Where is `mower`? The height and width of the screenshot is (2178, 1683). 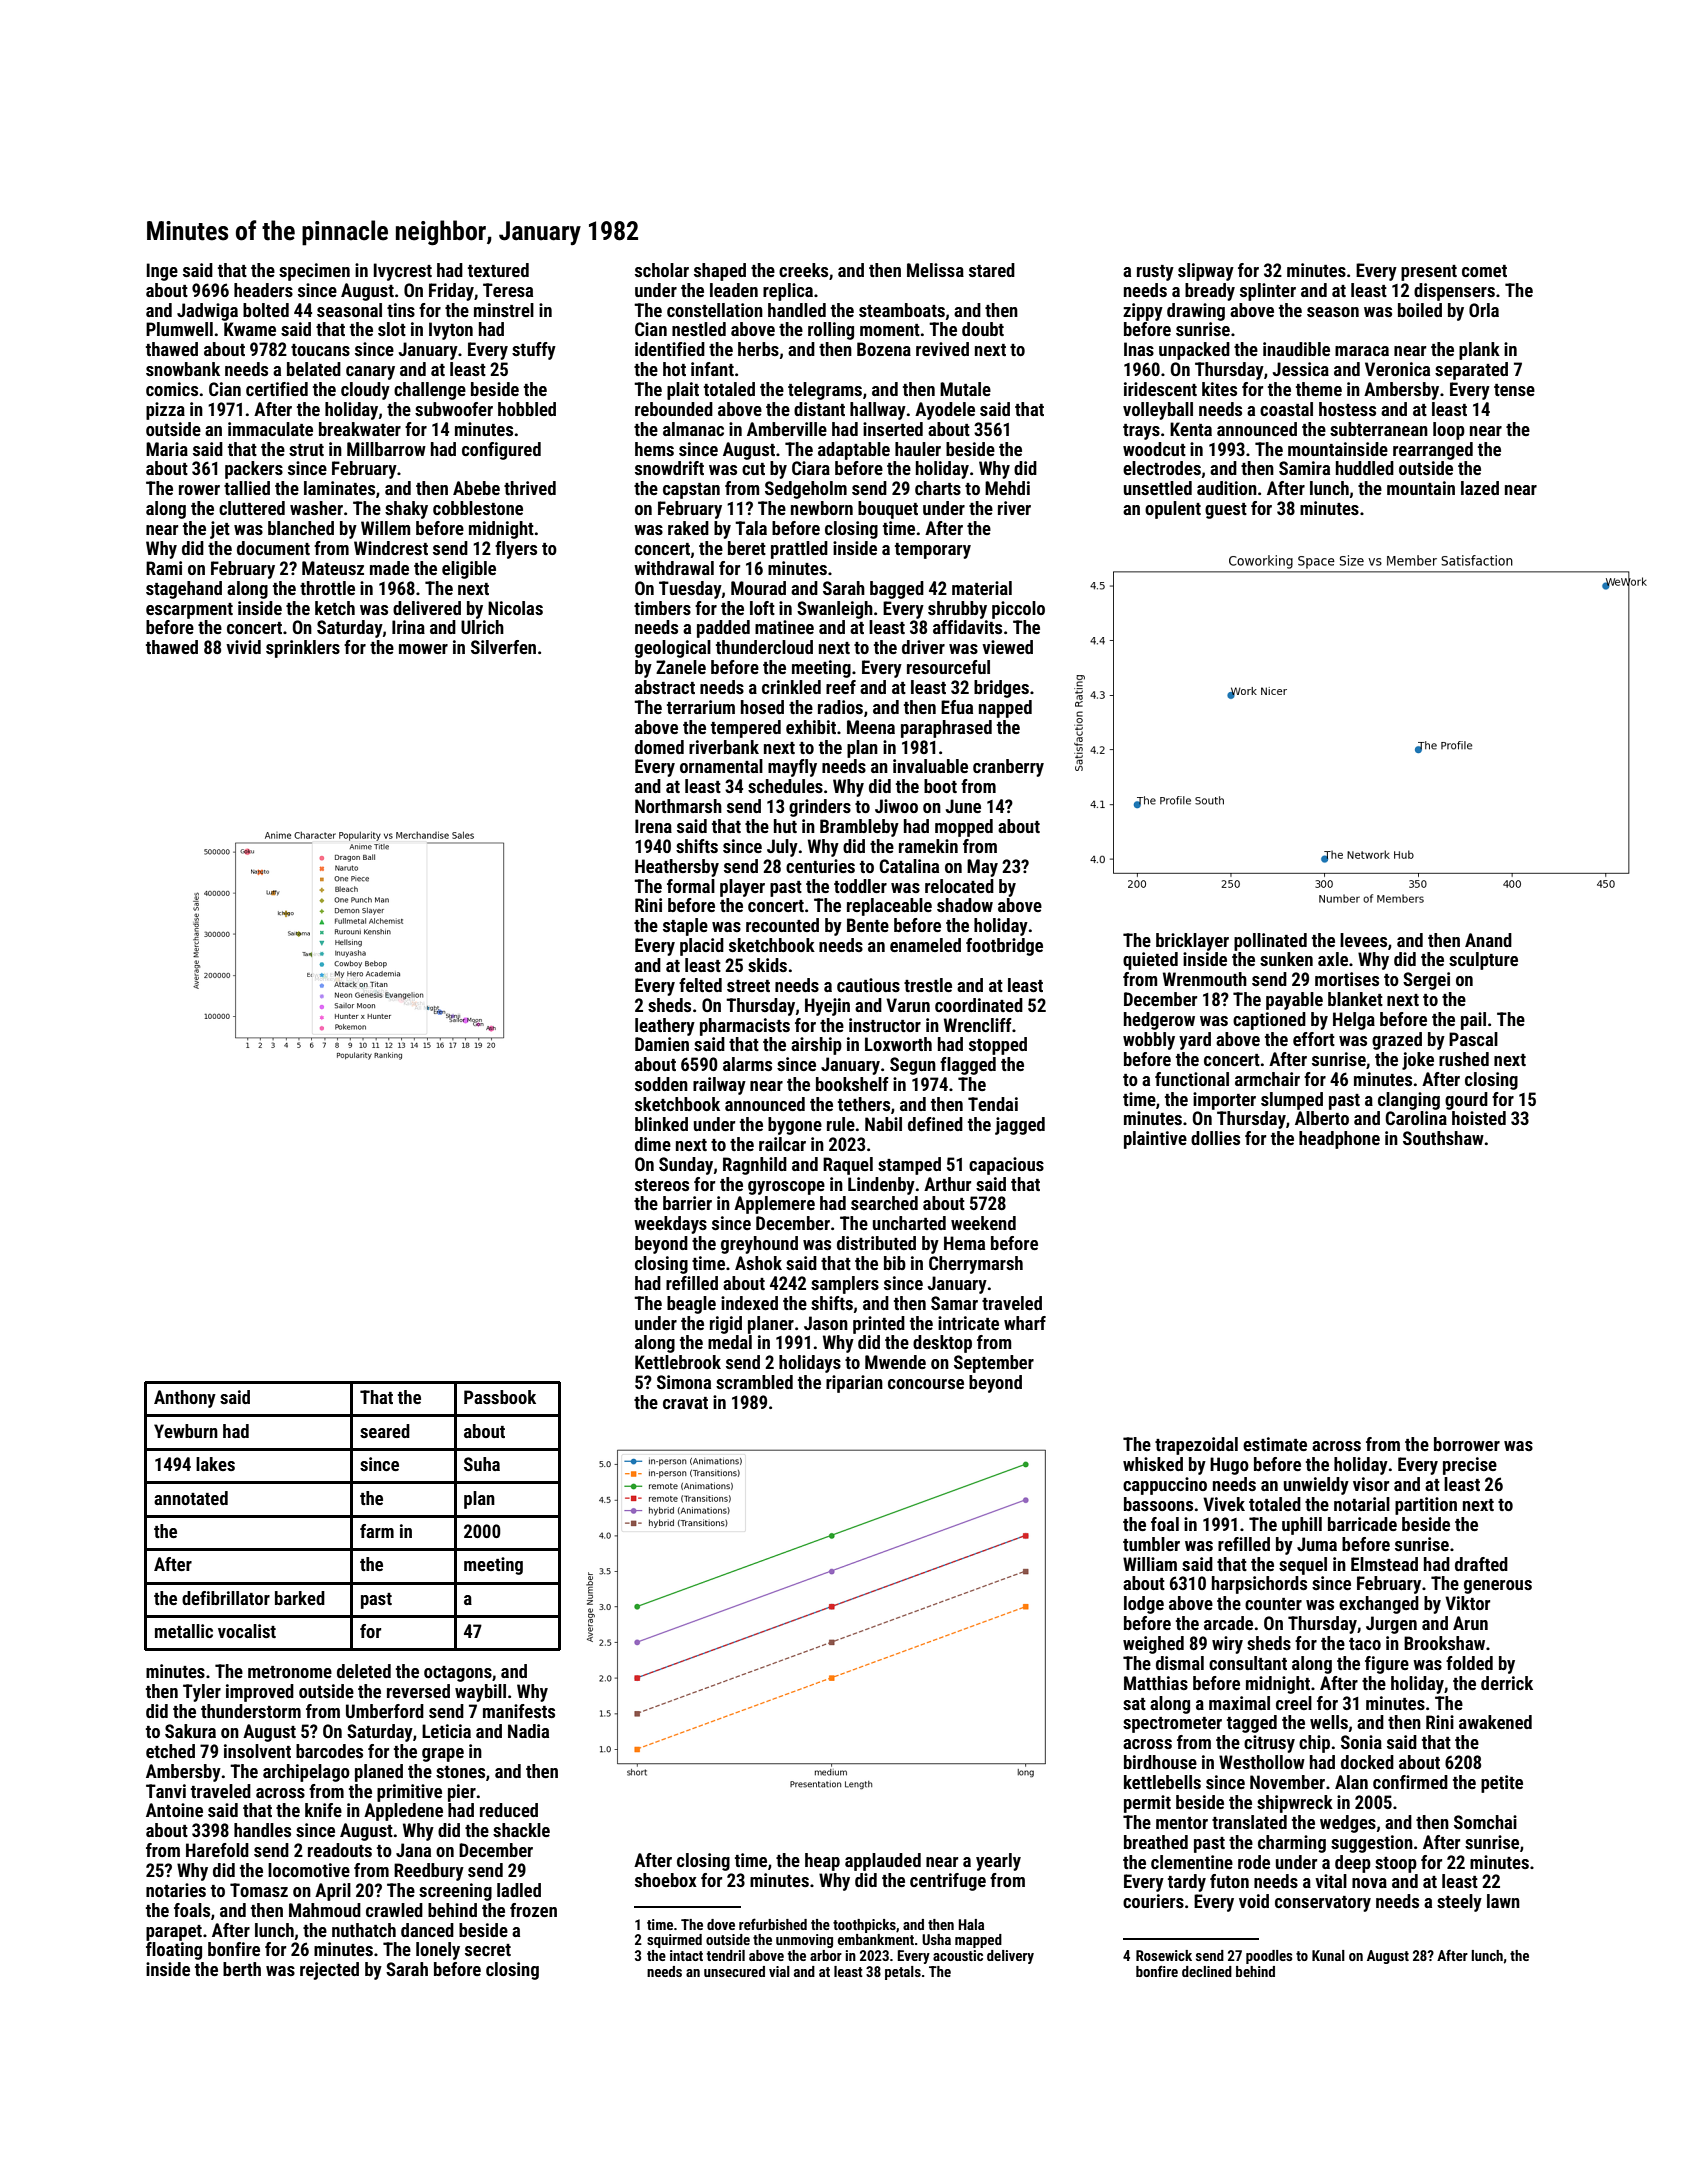
mower is located at coordinates (423, 649).
